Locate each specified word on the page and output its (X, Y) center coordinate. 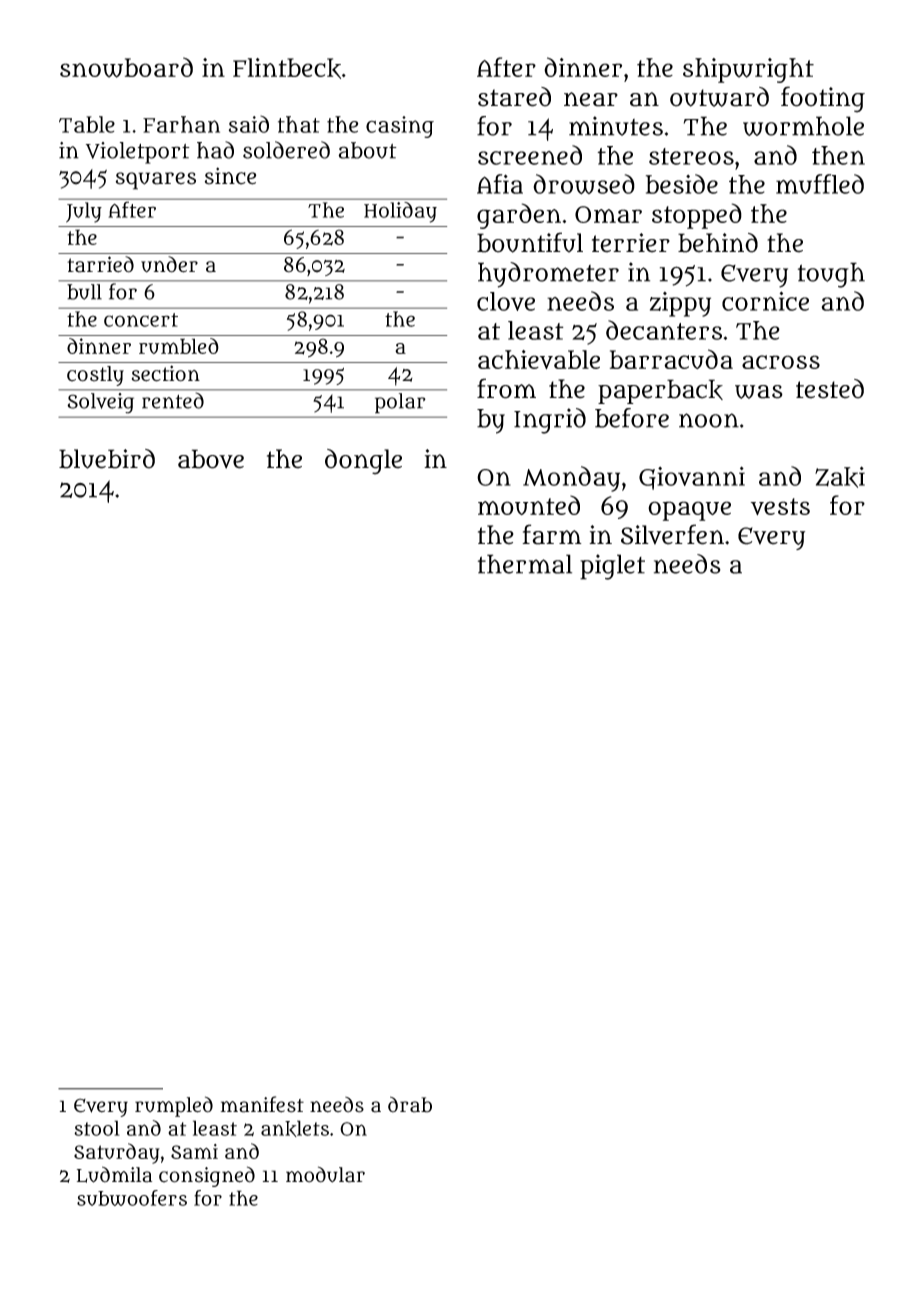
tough (831, 275)
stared (514, 97)
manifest (262, 1104)
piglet (612, 567)
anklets (295, 1128)
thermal (525, 564)
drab (410, 1104)
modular (325, 1174)
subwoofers (132, 1198)
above (211, 459)
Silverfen (672, 534)
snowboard (126, 67)
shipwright (748, 70)
